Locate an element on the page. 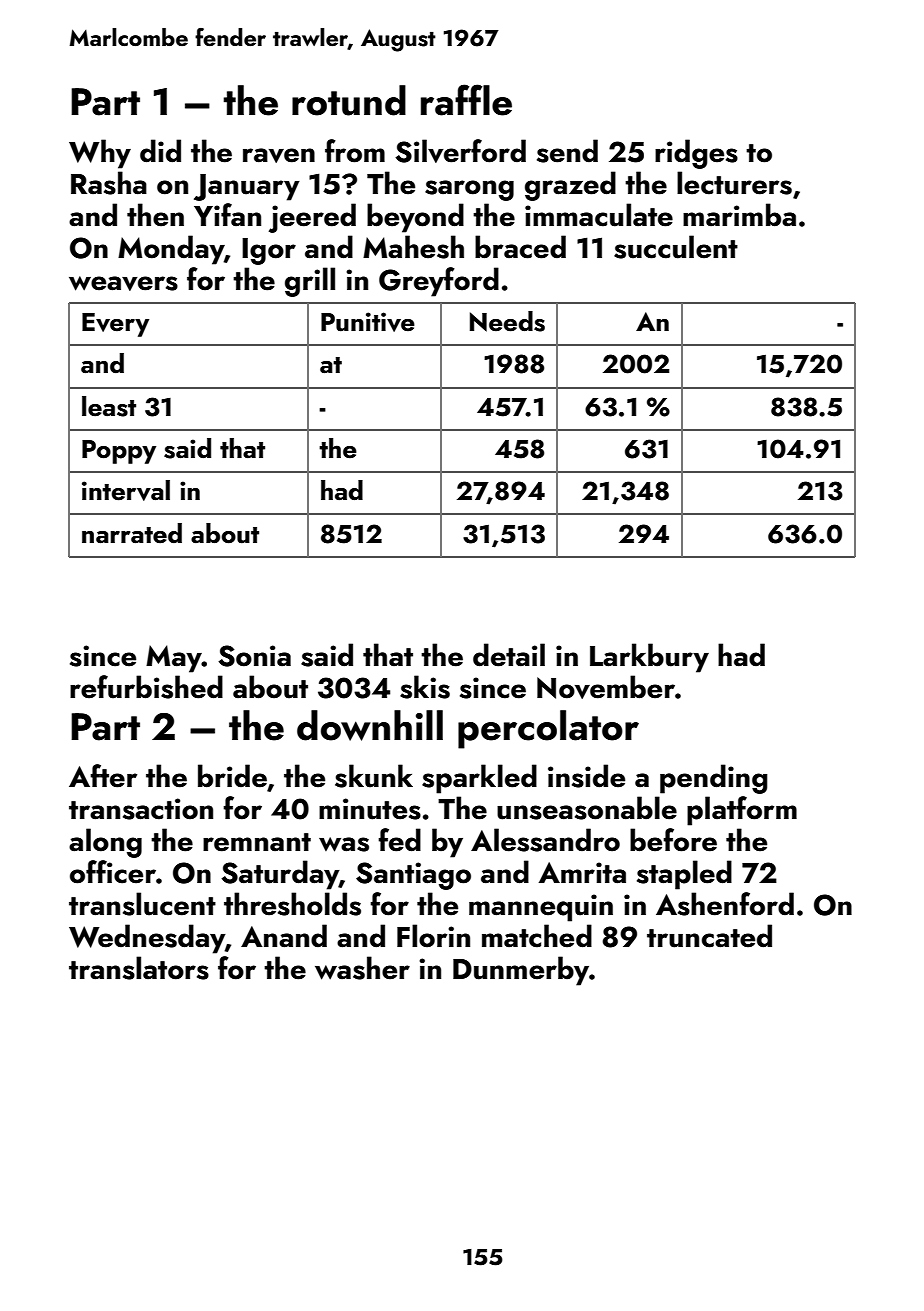  Amrita is located at coordinates (582, 873).
